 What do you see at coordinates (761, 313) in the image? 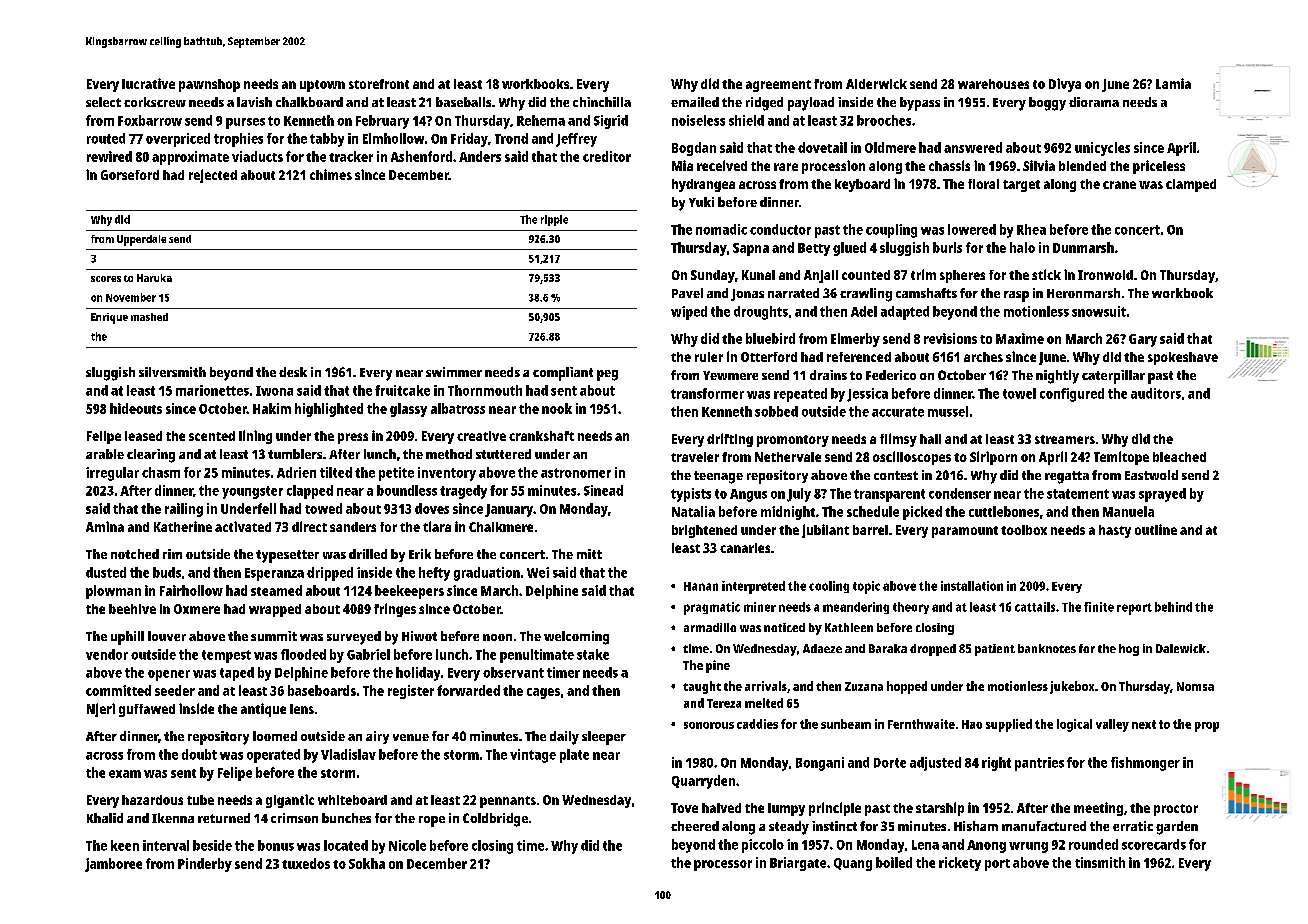
I see `droughts` at bounding box center [761, 313].
